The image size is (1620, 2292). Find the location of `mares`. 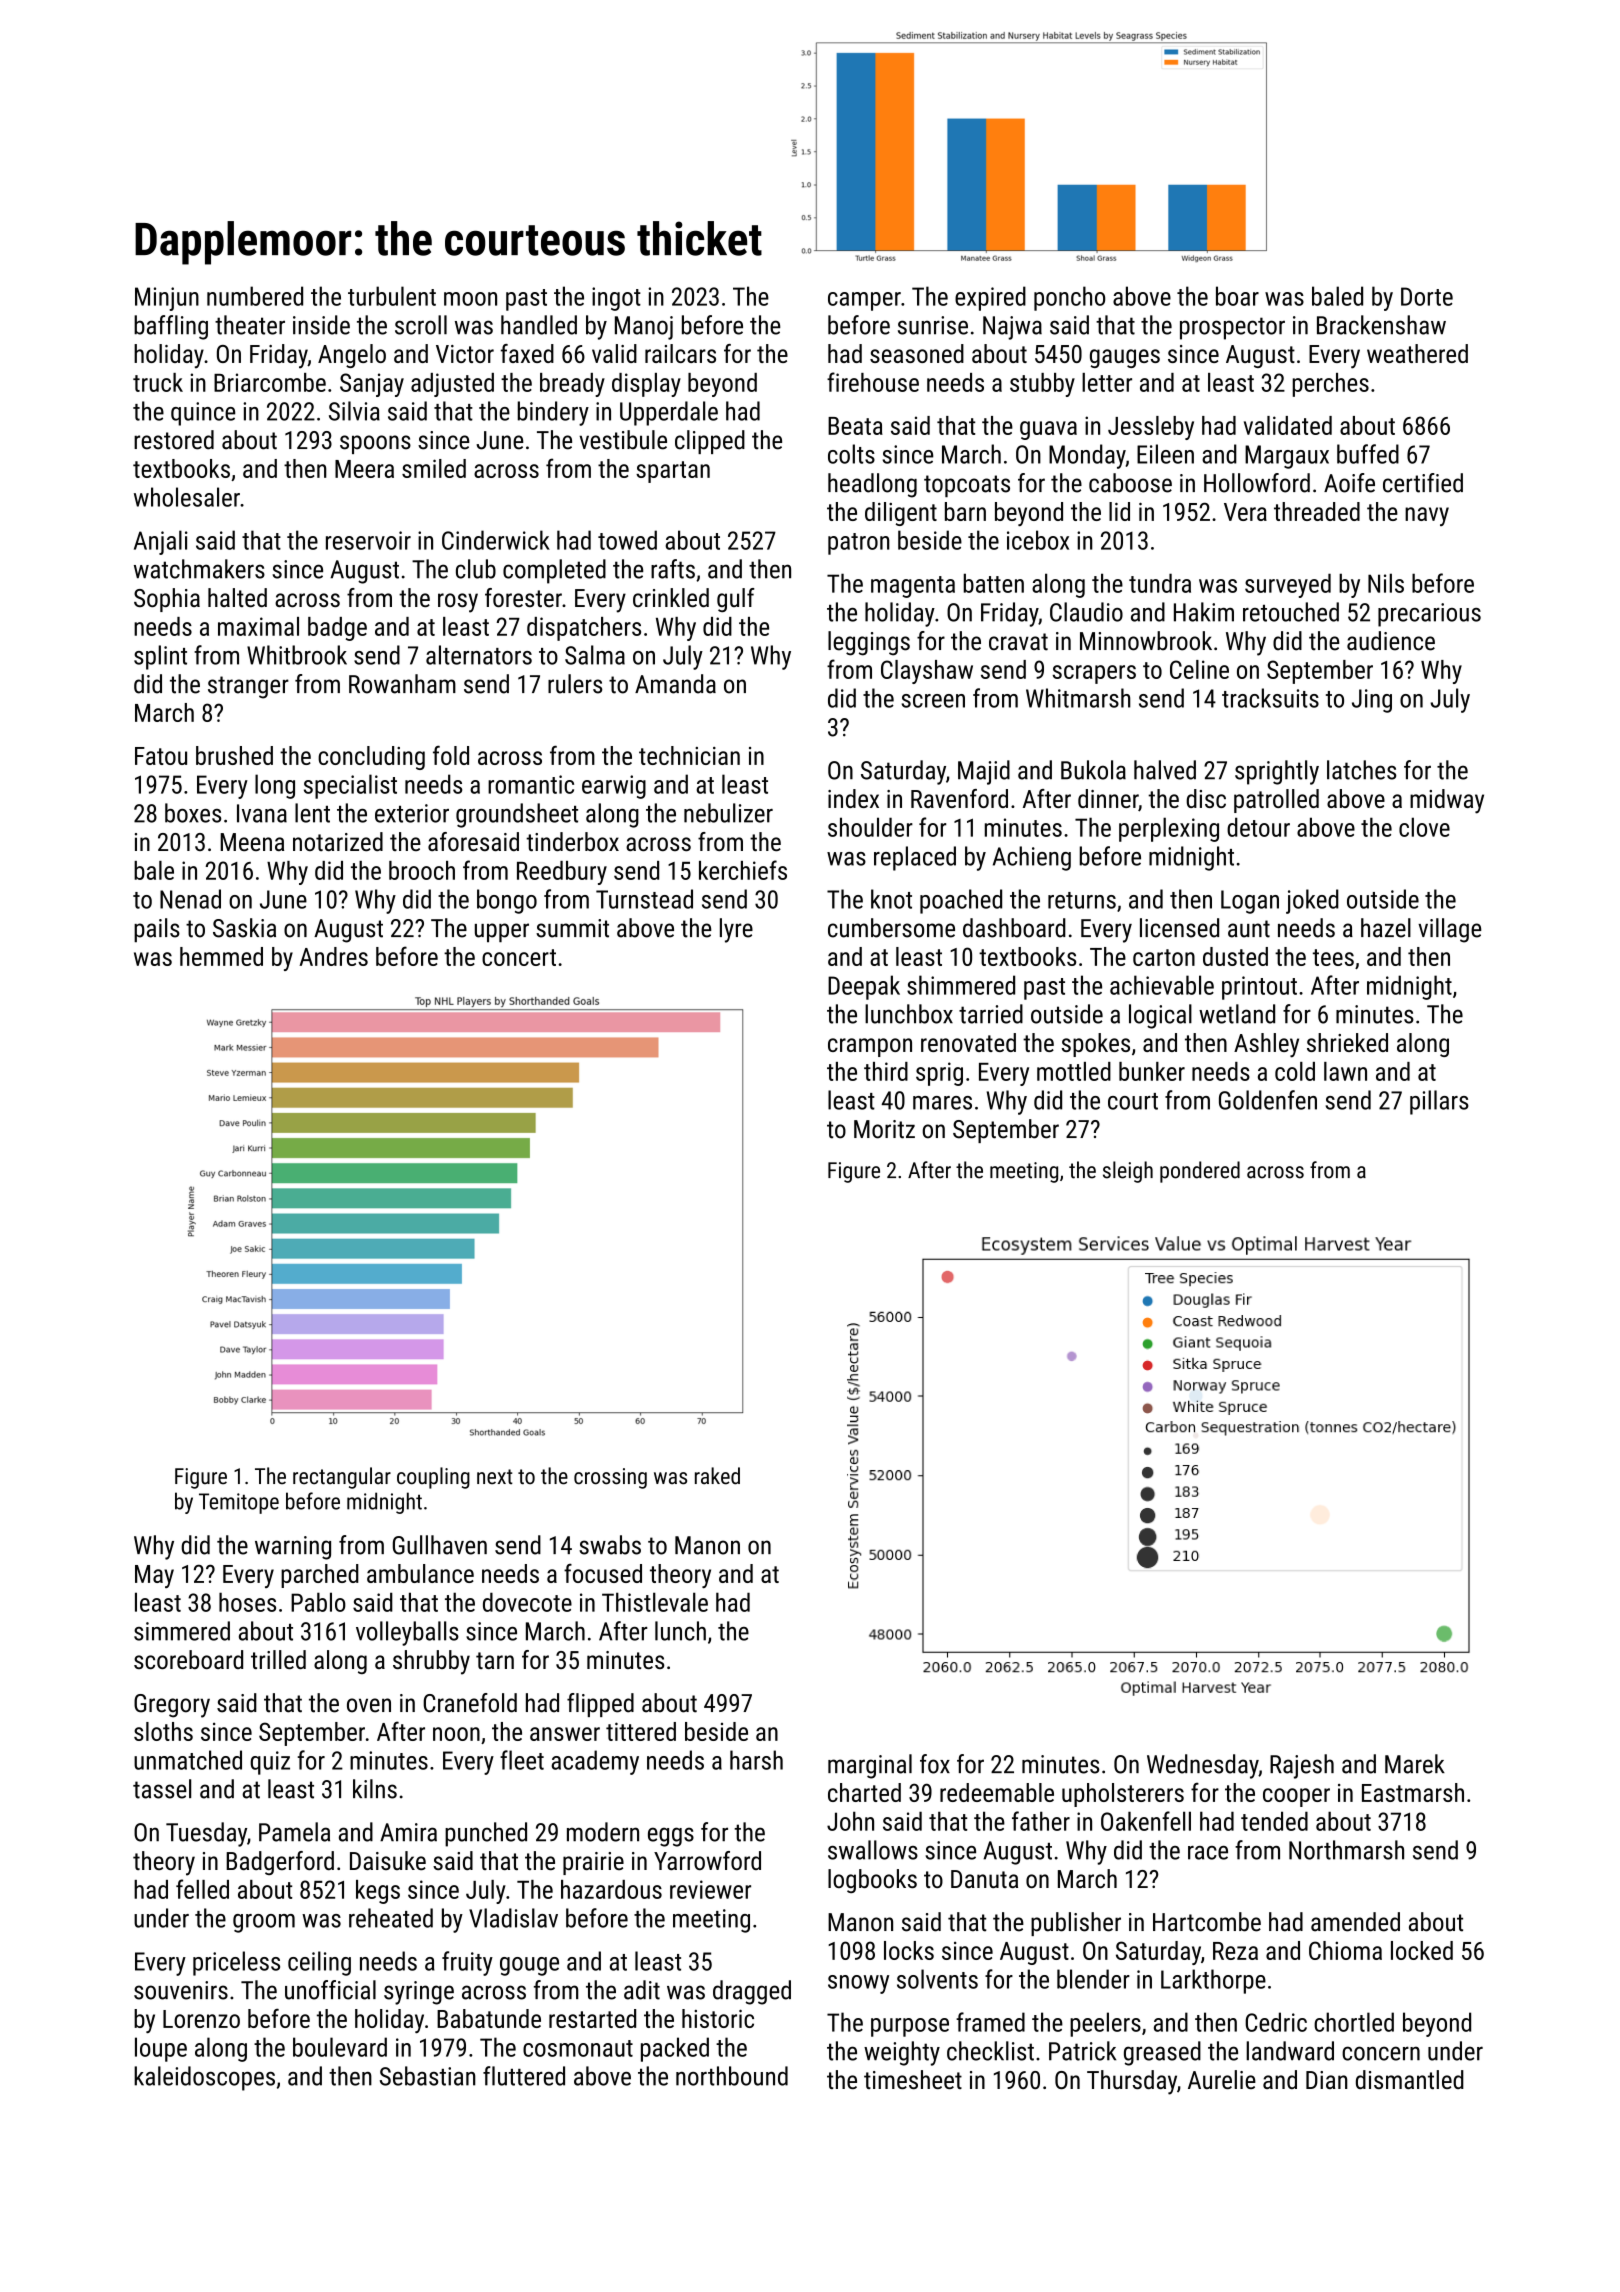

mares is located at coordinates (942, 1103).
